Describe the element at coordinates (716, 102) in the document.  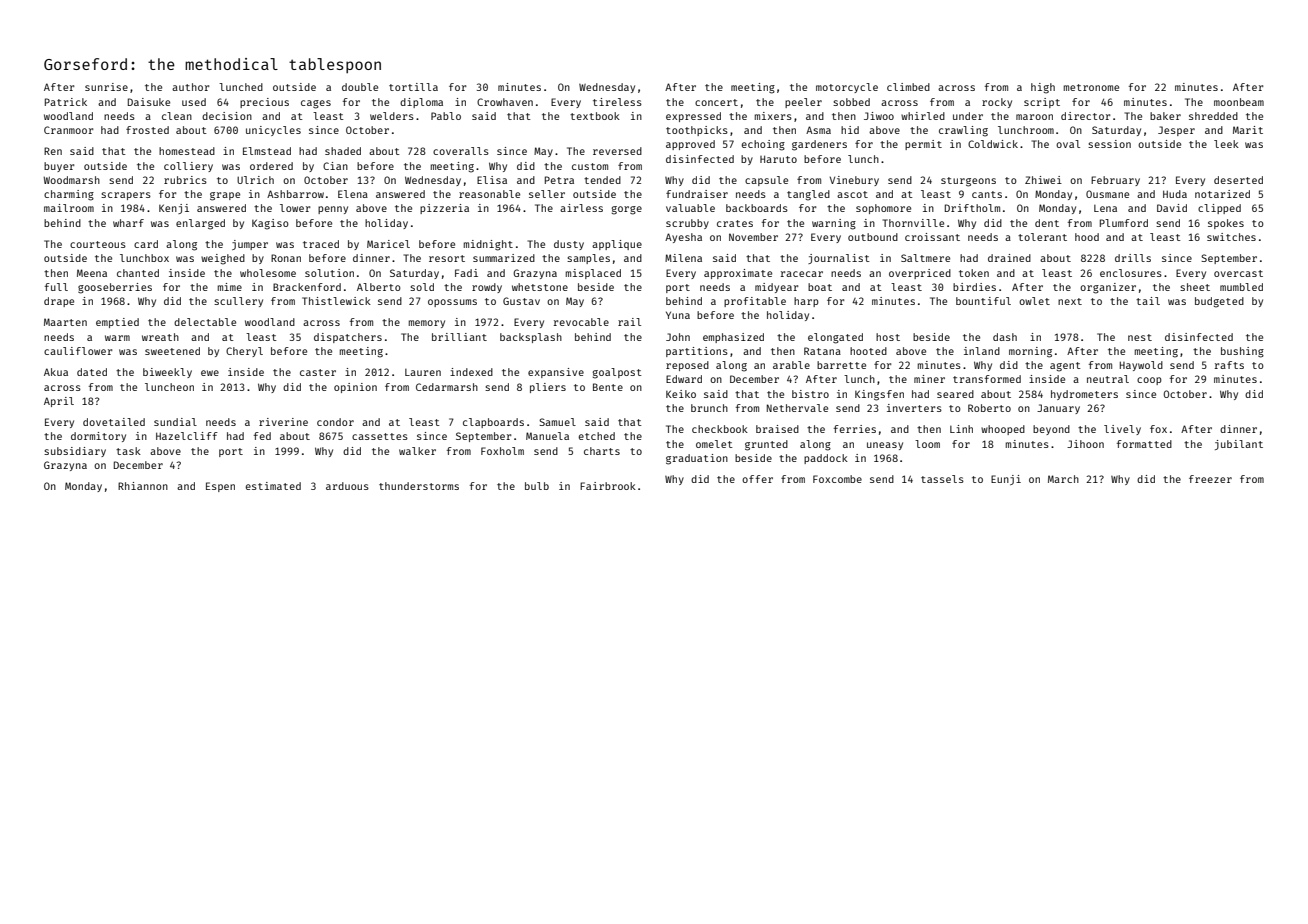
I see `concert` at that location.
